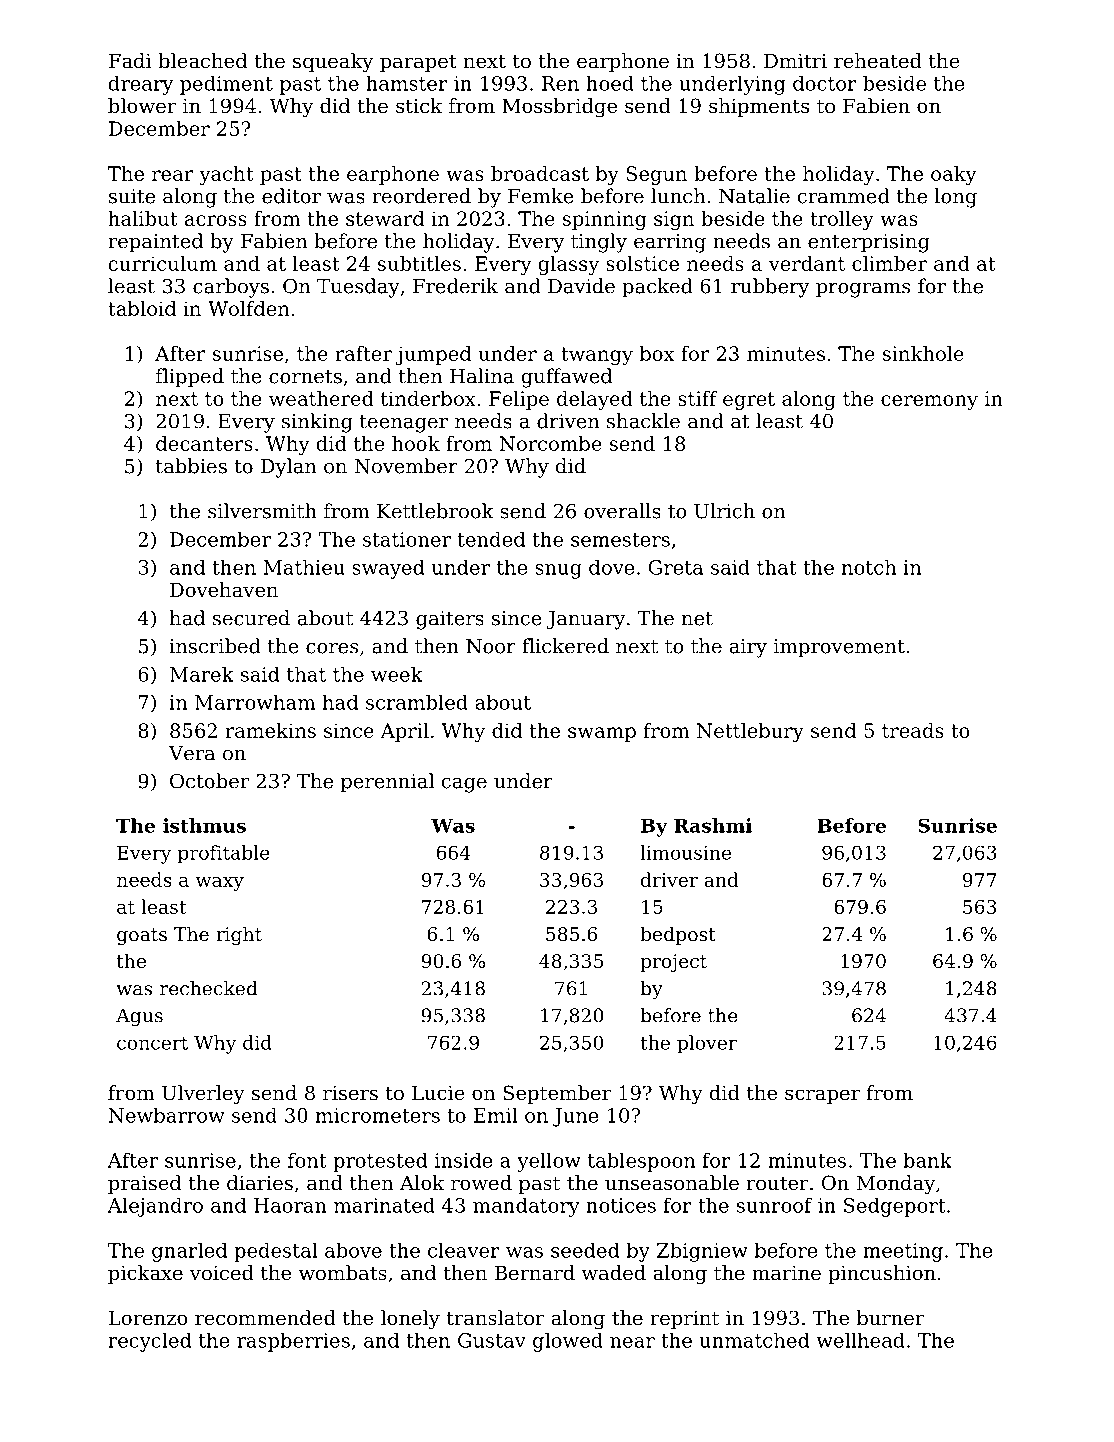 The width and height of the screenshot is (1114, 1442). Describe the element at coordinates (417, 702) in the screenshot. I see `scrambled` at that location.
